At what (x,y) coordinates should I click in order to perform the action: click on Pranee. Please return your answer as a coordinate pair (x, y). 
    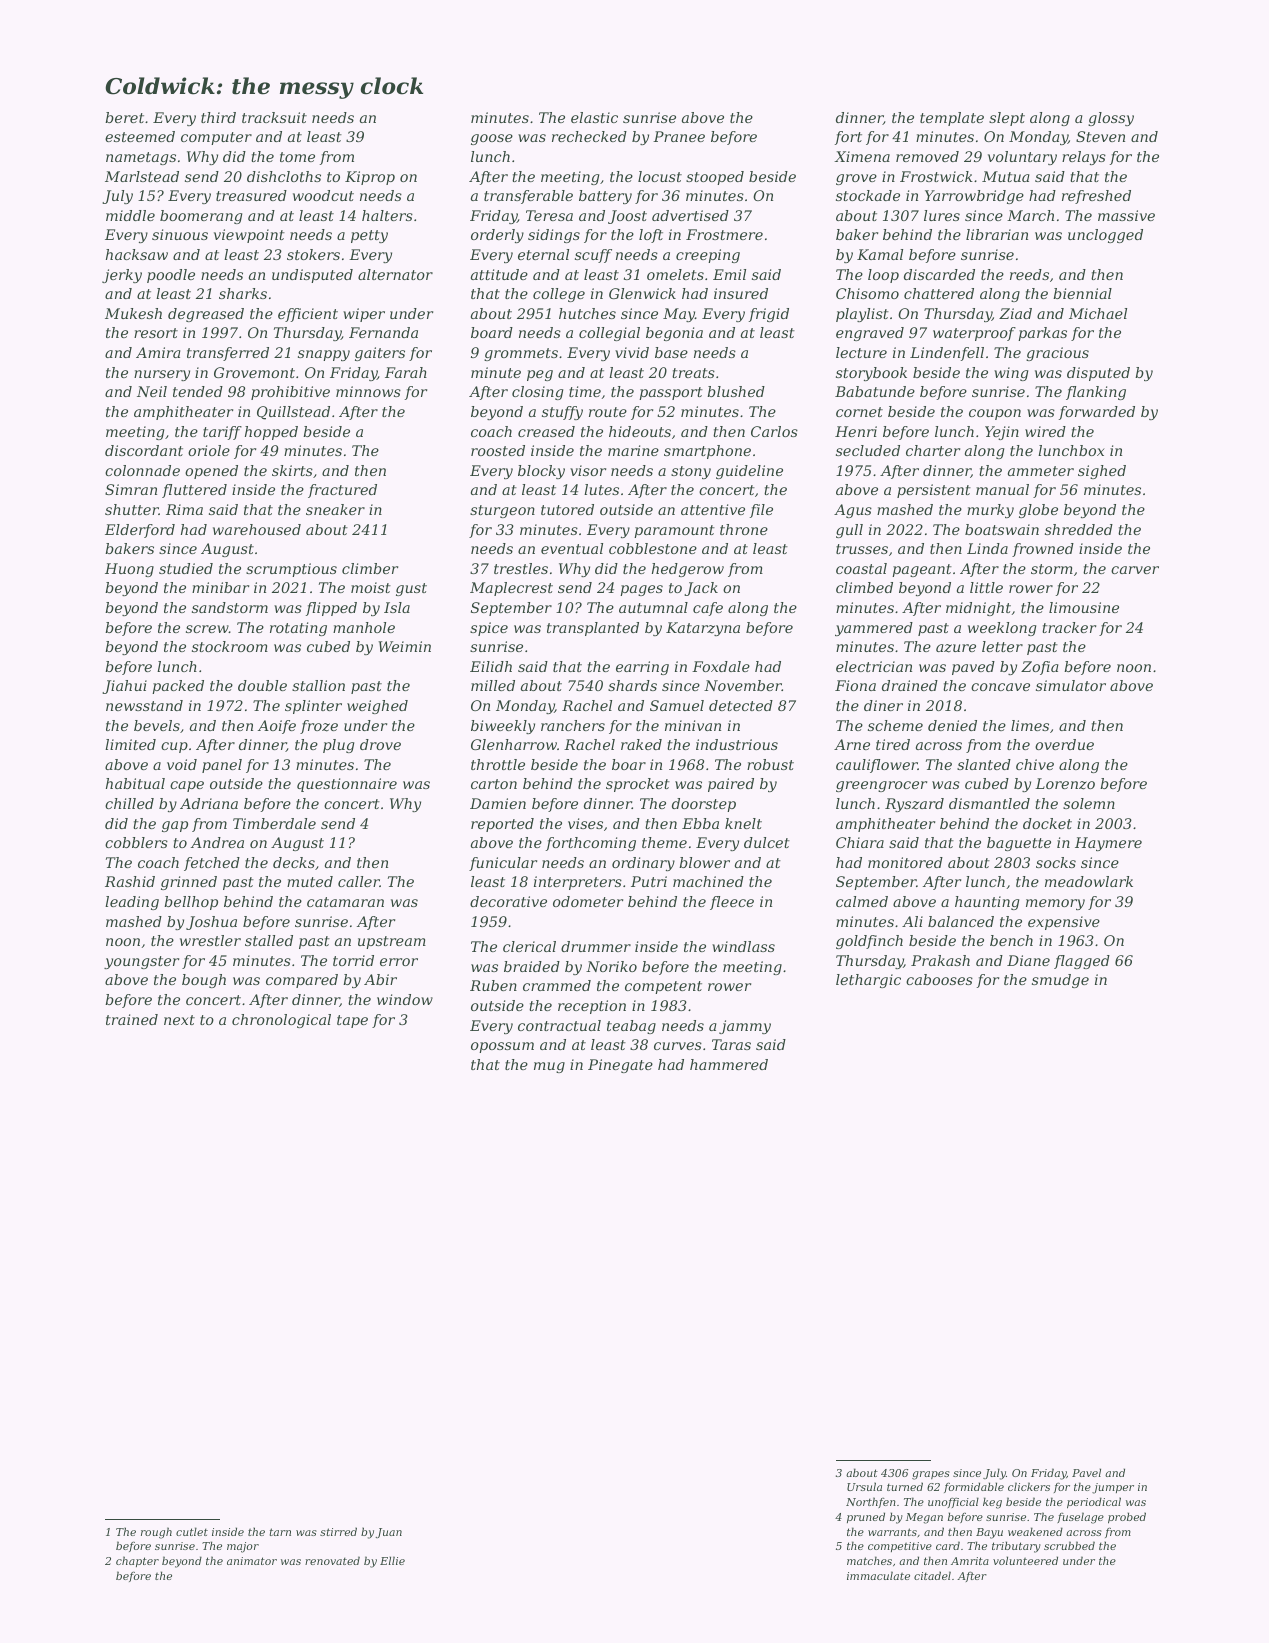
    Looking at the image, I should click on (679, 136).
